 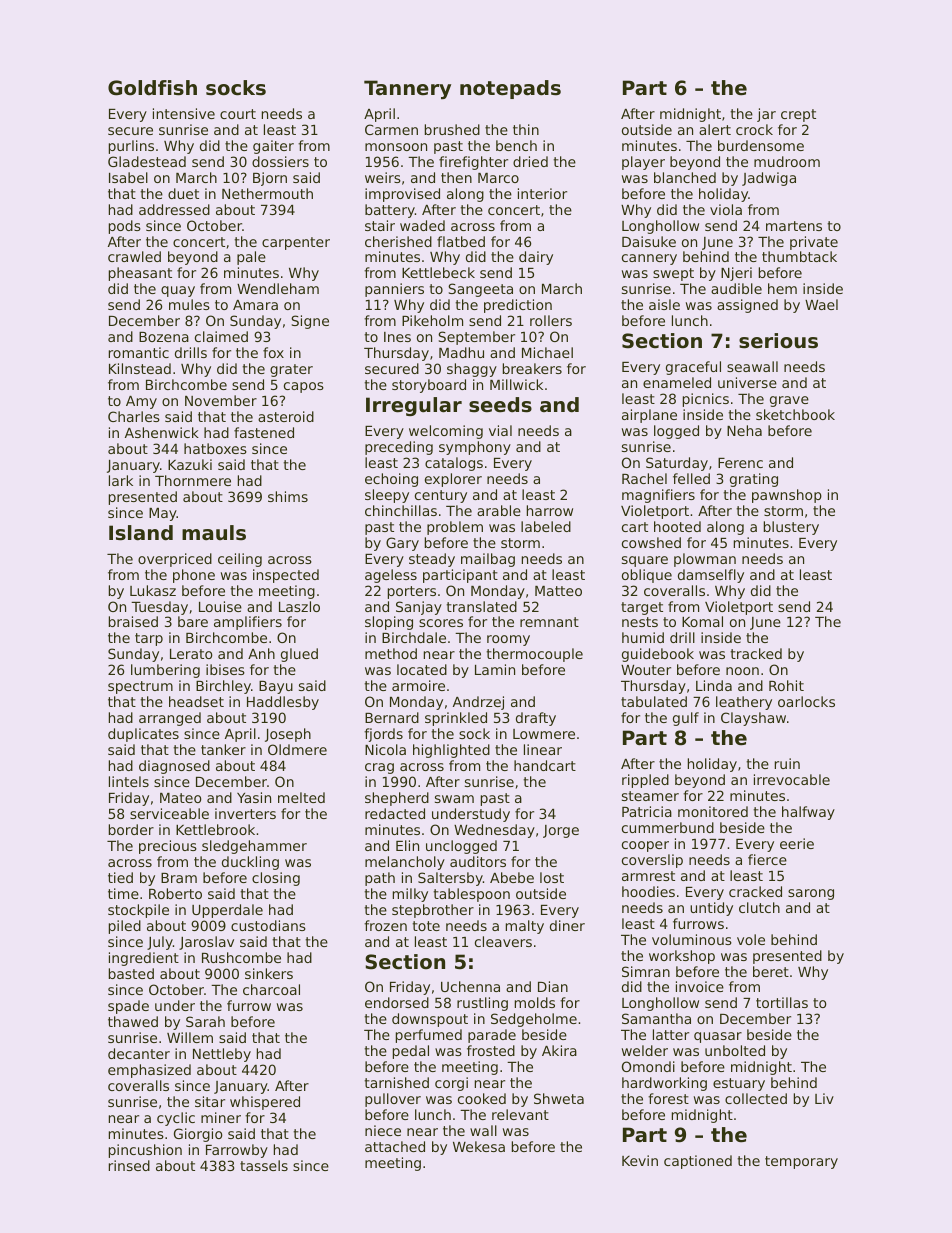 What do you see at coordinates (152, 88) in the document?
I see `Goldfish` at bounding box center [152, 88].
